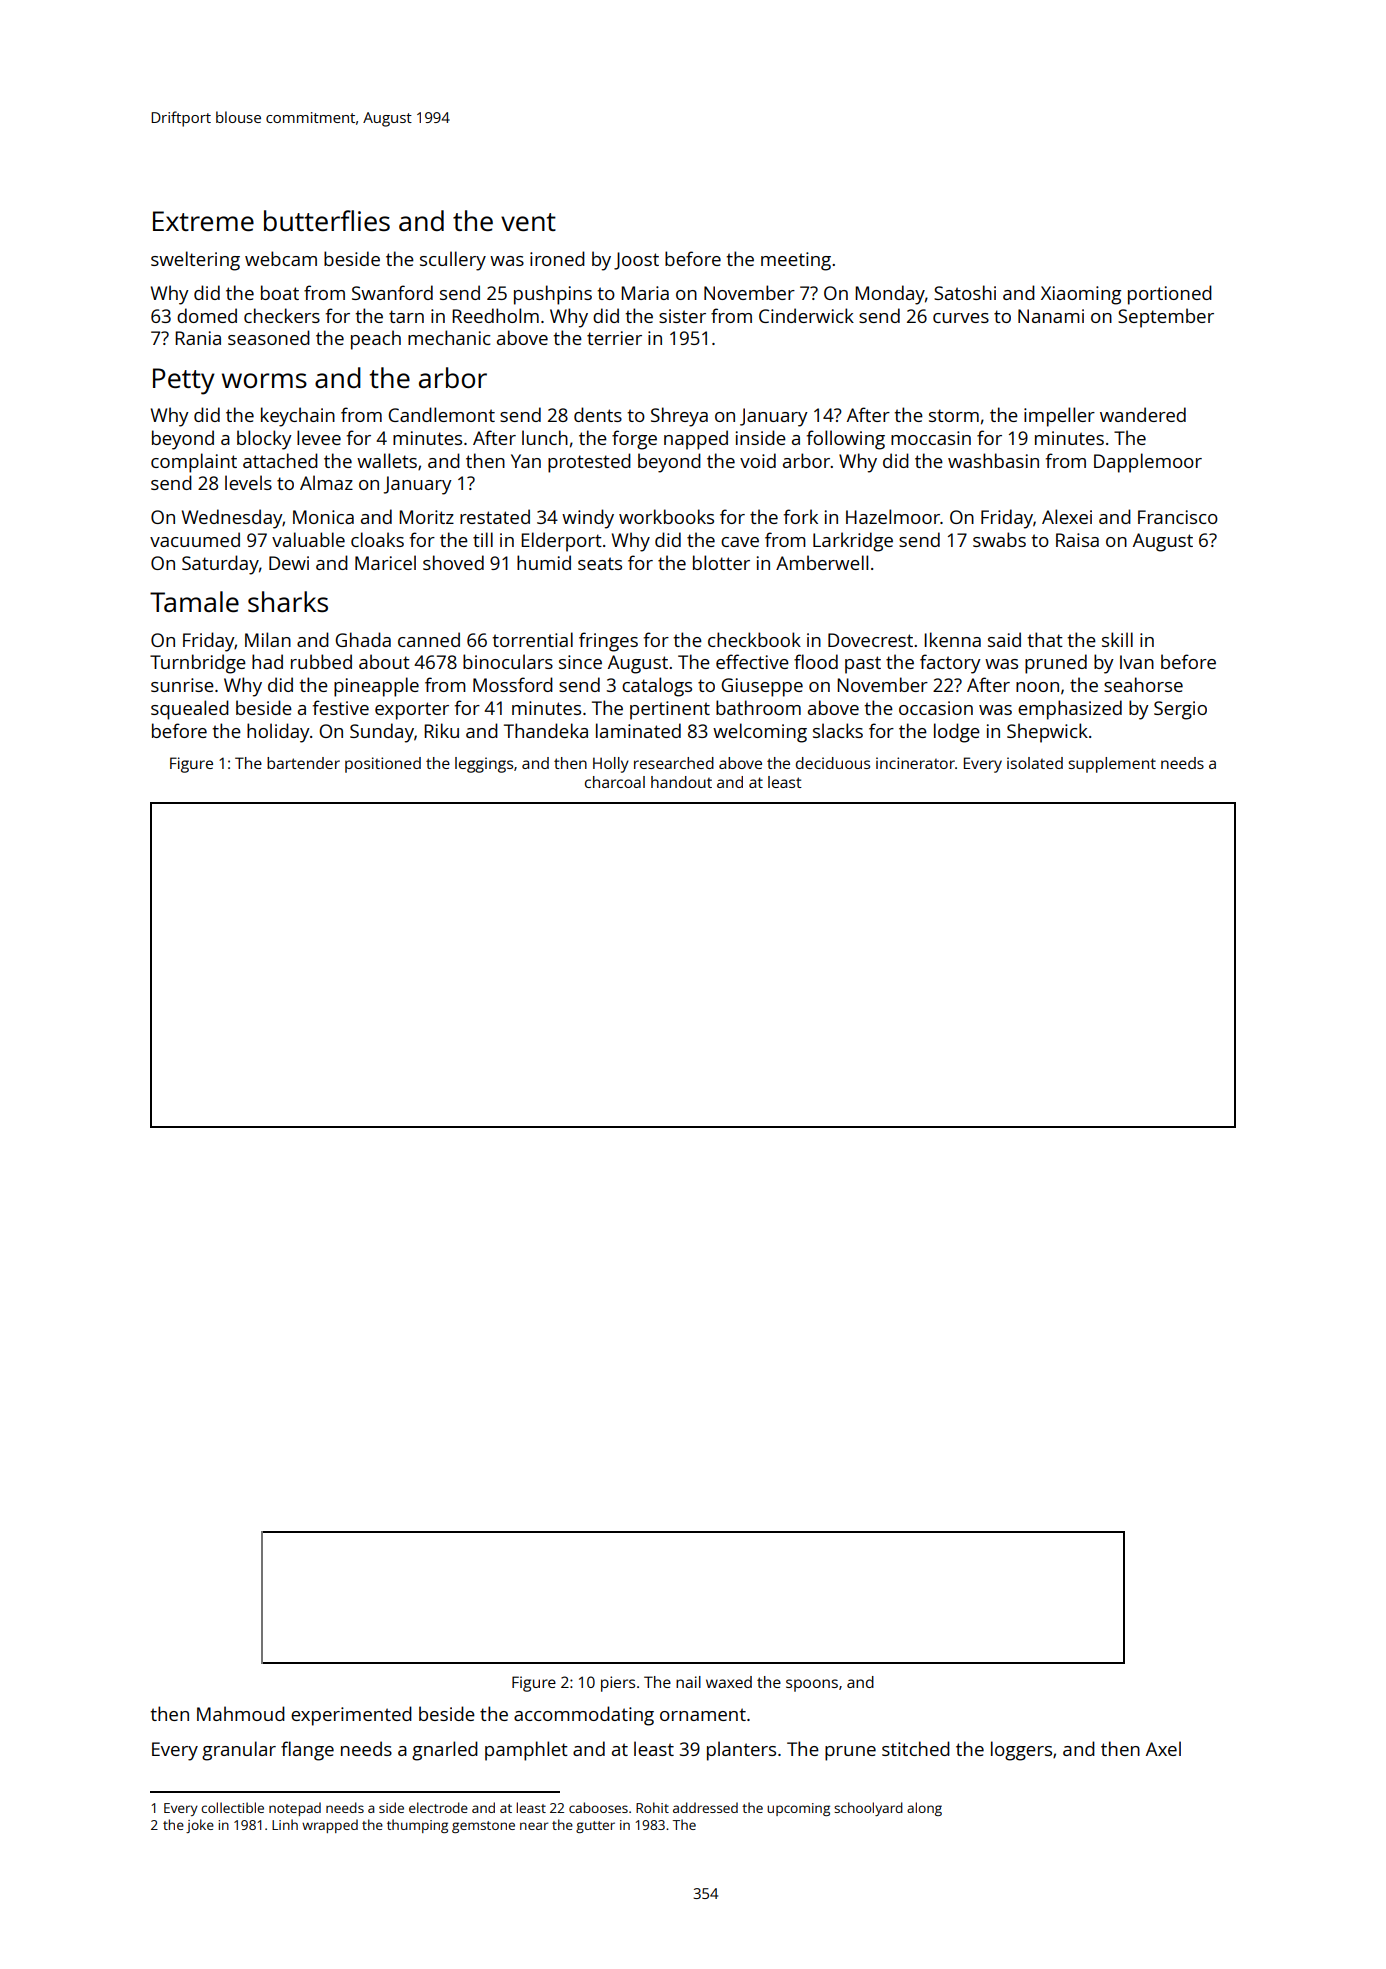  What do you see at coordinates (615, 782) in the screenshot?
I see `charcoal` at bounding box center [615, 782].
